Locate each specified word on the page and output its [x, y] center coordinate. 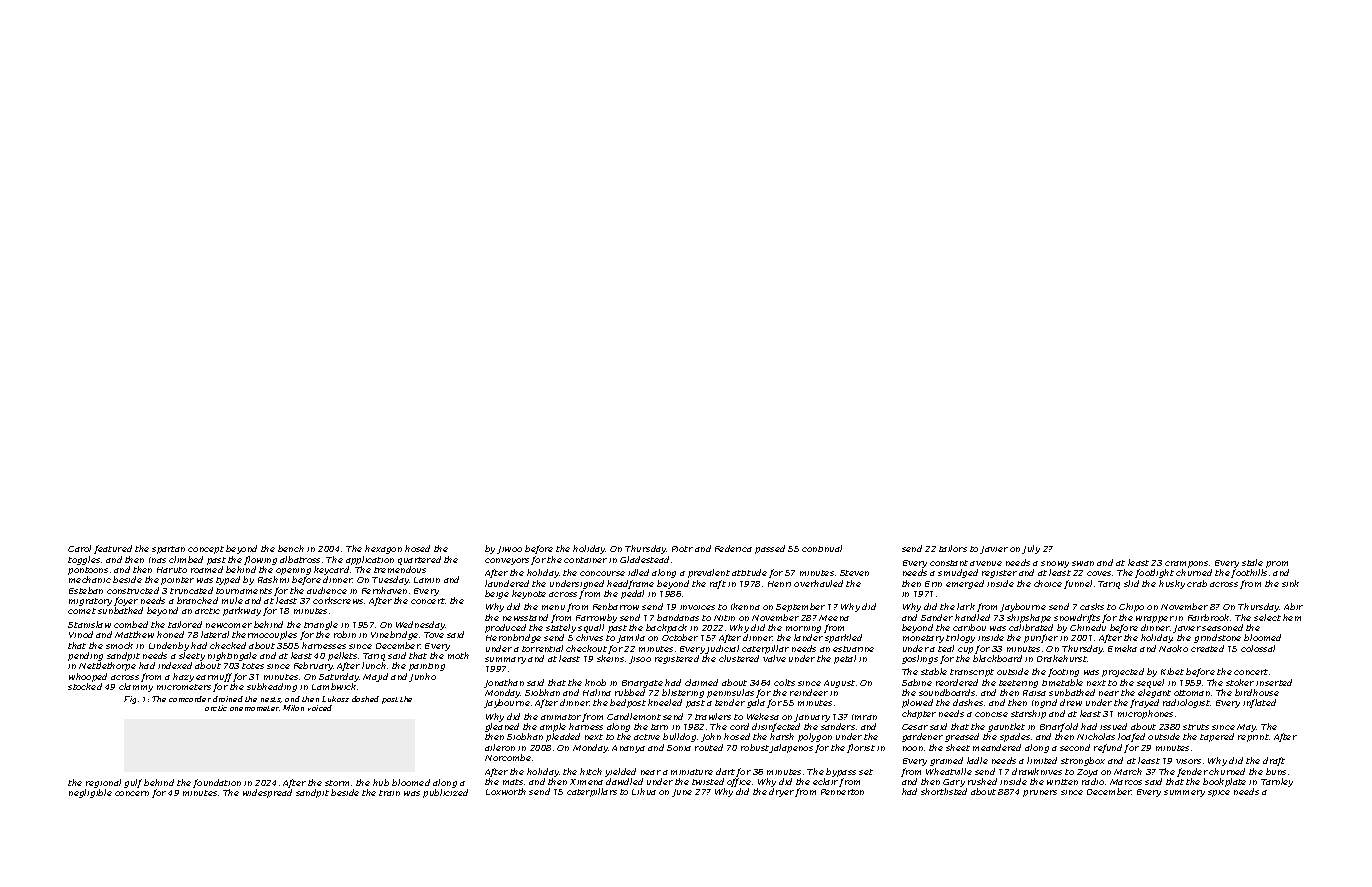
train [389, 793]
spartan [168, 550]
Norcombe [508, 757]
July [1031, 549]
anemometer [254, 708]
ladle [977, 760]
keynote [529, 594]
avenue [986, 563]
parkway [242, 611]
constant [949, 563]
